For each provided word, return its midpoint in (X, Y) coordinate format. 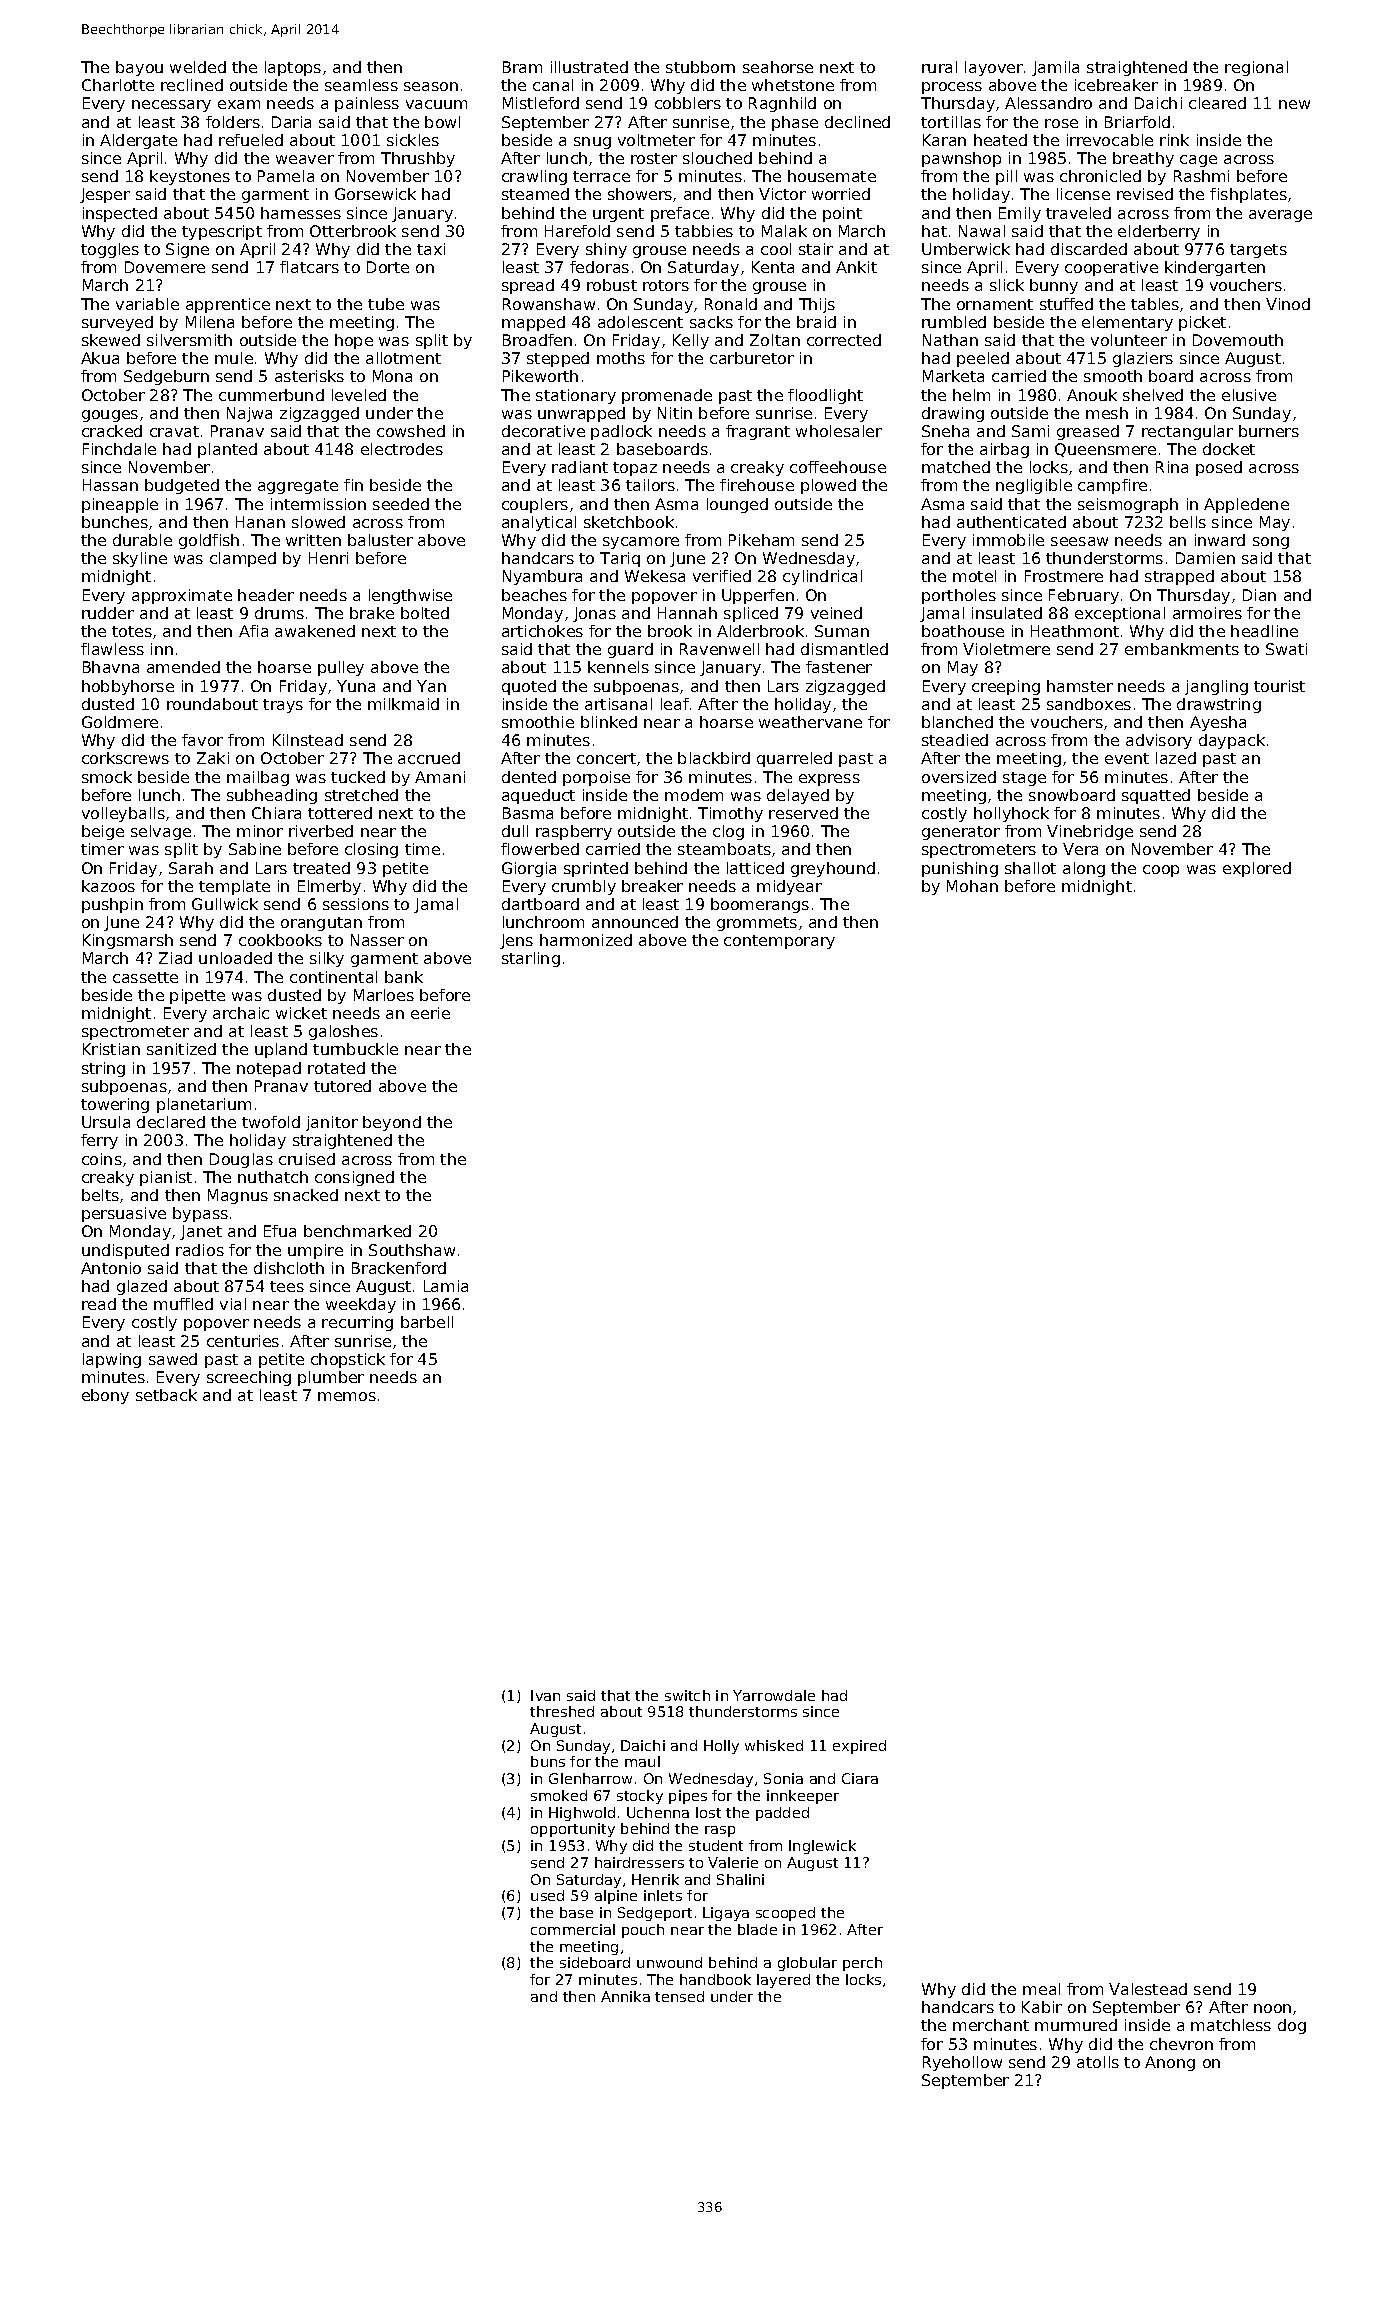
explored (1257, 869)
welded (198, 67)
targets (1258, 251)
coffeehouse (838, 467)
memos (347, 1396)
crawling (534, 177)
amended (183, 667)
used (547, 1895)
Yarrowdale (774, 1695)
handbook (715, 1979)
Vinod (1288, 304)
